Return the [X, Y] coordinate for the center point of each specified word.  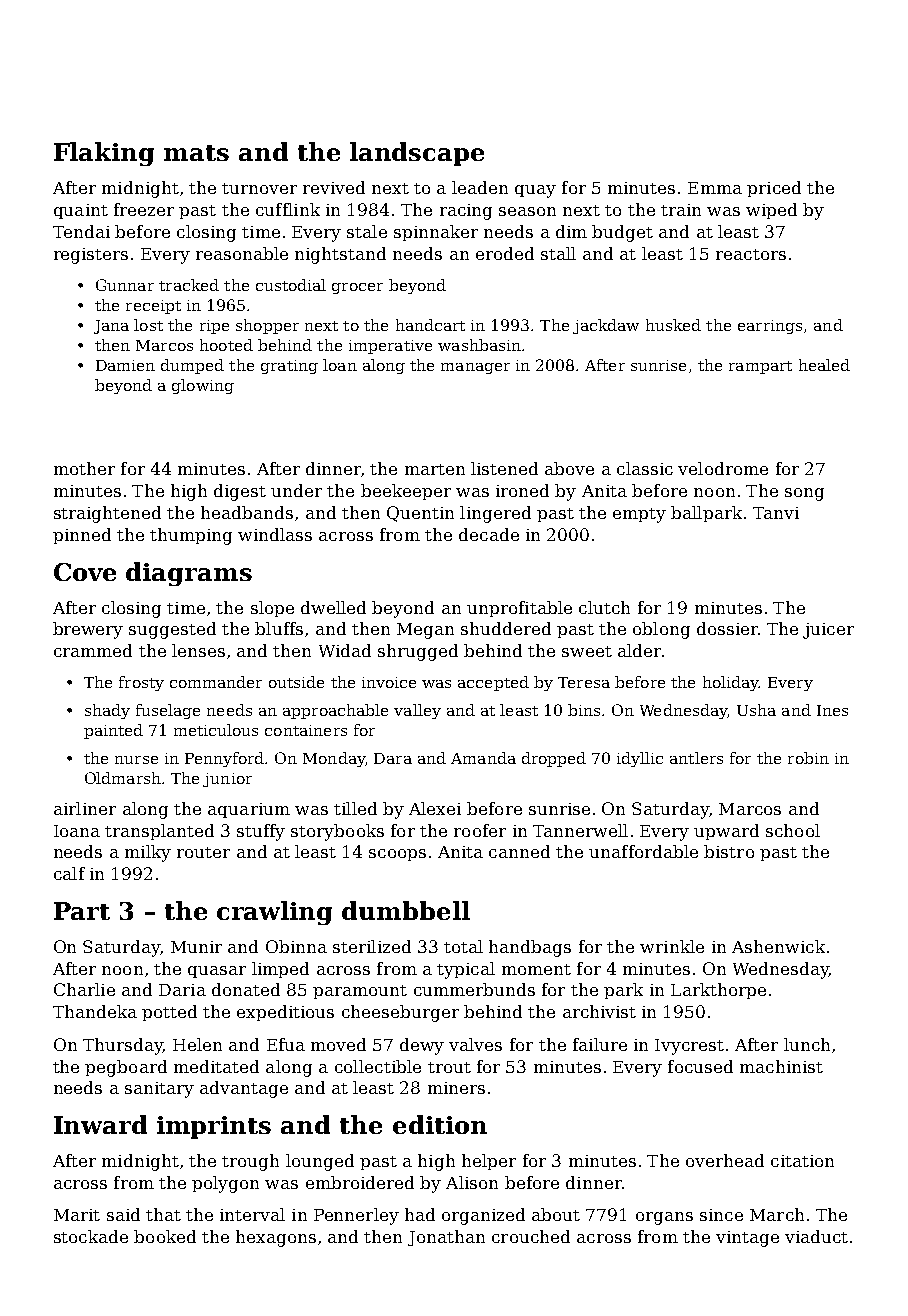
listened [504, 468]
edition [440, 1124]
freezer [144, 209]
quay [535, 191]
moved [338, 1044]
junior [227, 780]
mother [84, 468]
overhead [725, 1160]
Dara [393, 758]
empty [639, 515]
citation [802, 1161]
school [793, 830]
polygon [225, 1184]
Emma [715, 188]
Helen [197, 1044]
